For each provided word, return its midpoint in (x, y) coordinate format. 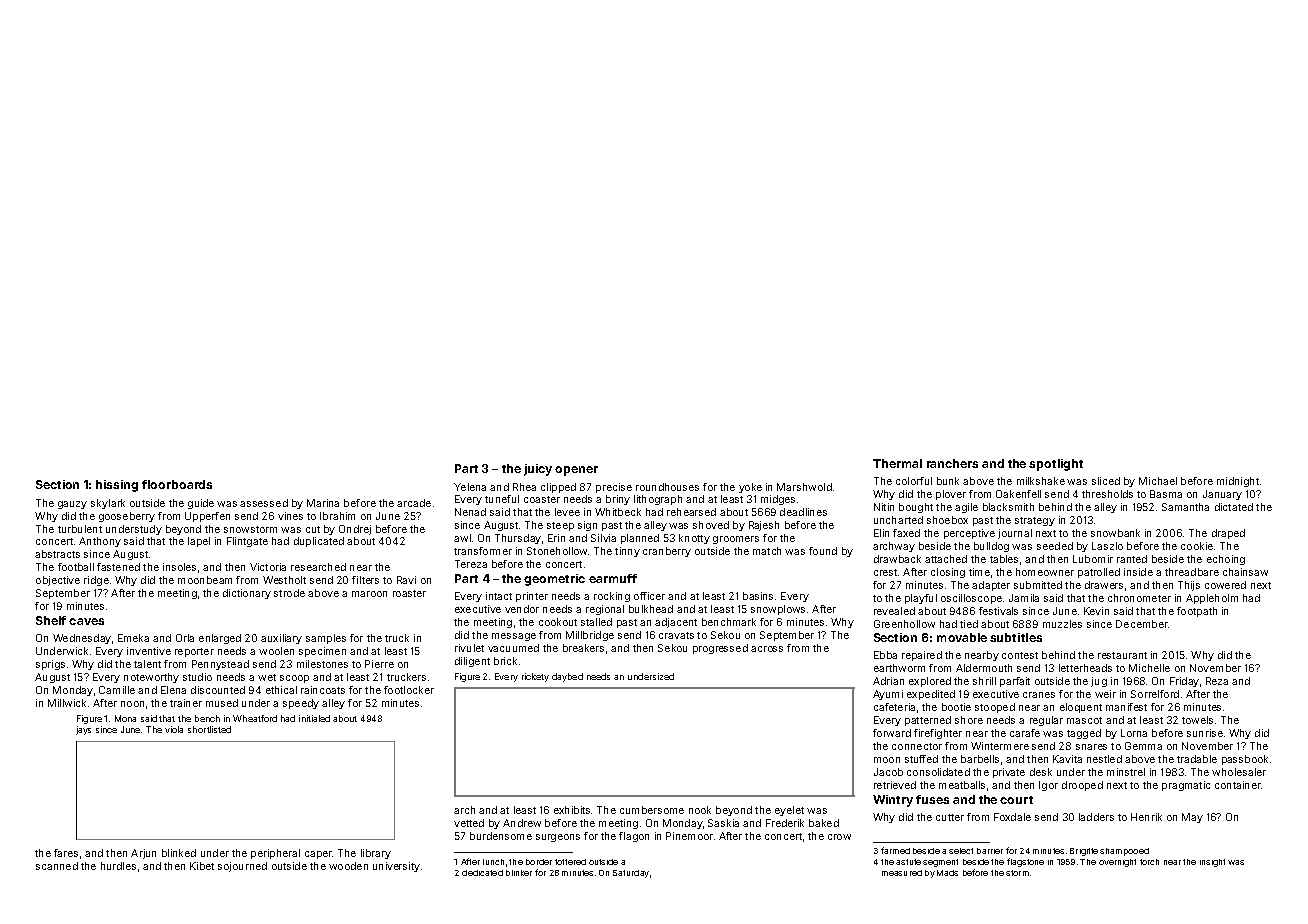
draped (1228, 534)
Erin (556, 538)
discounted (218, 690)
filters (365, 580)
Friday (1184, 682)
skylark (108, 504)
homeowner (1045, 572)
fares (66, 853)
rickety (535, 677)
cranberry (667, 552)
